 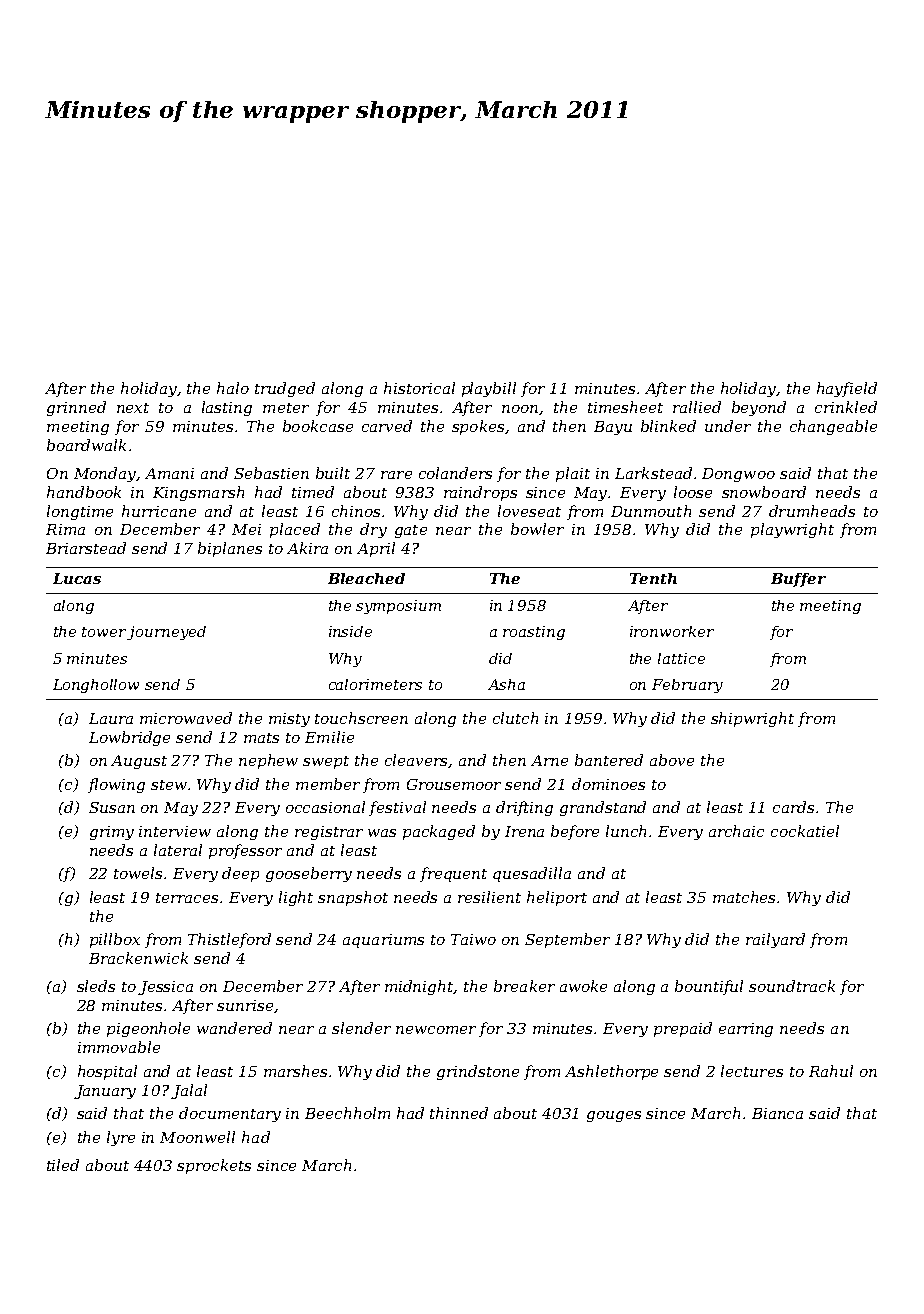 I want to click on drumheads, so click(x=812, y=511).
